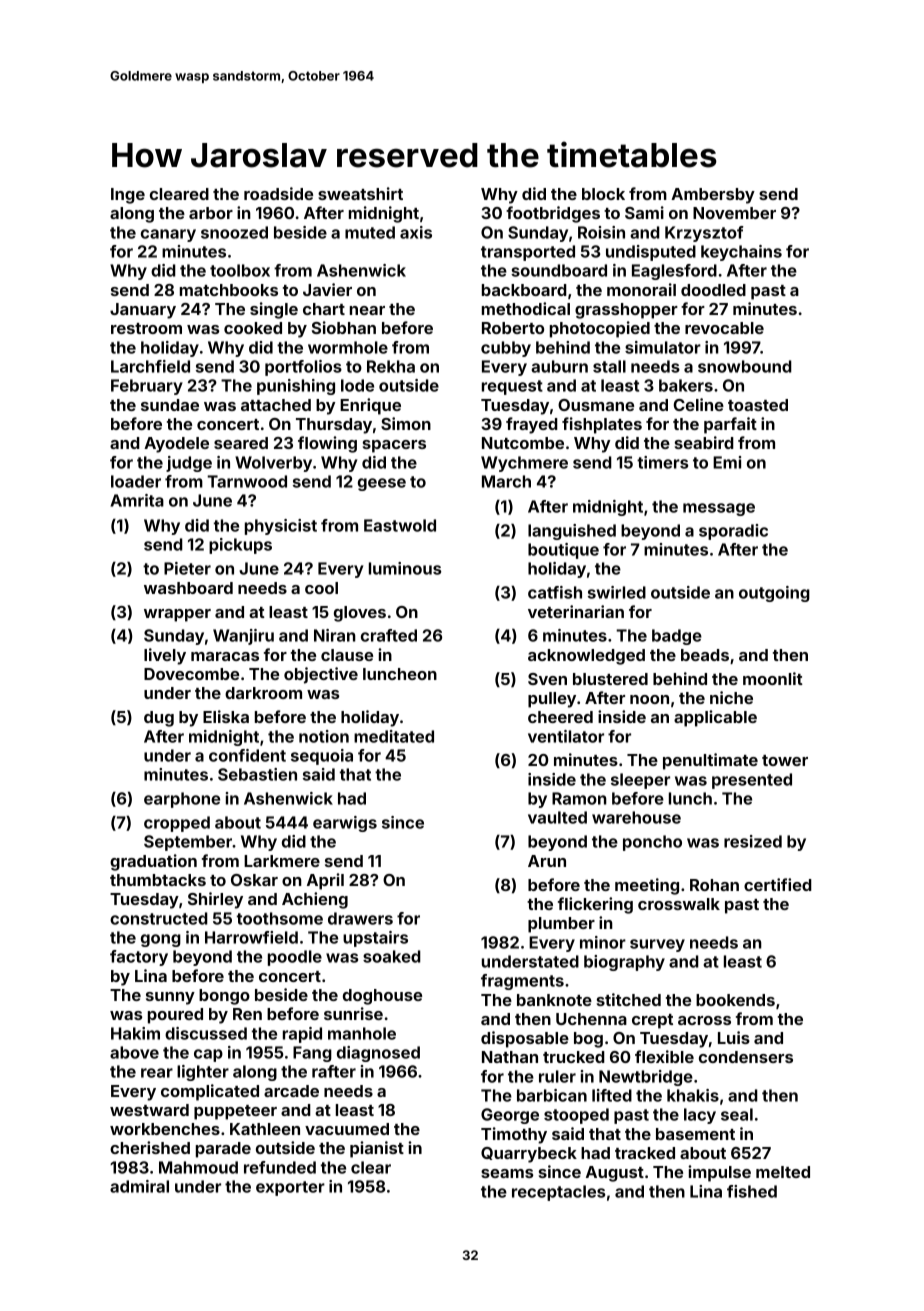  Describe the element at coordinates (290, 1188) in the image. I see `exporter` at that location.
